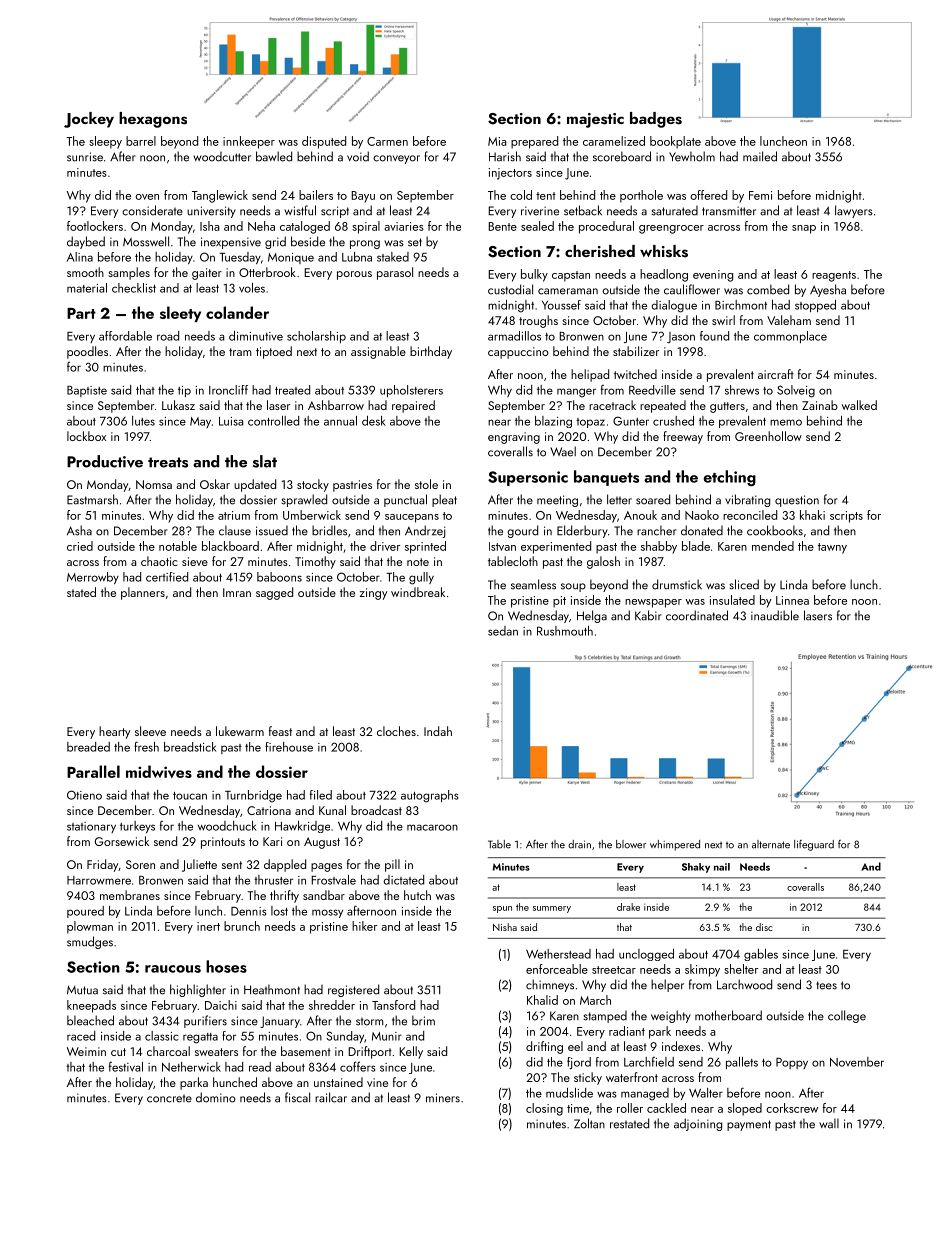  I want to click on Istvan, so click(502, 546).
